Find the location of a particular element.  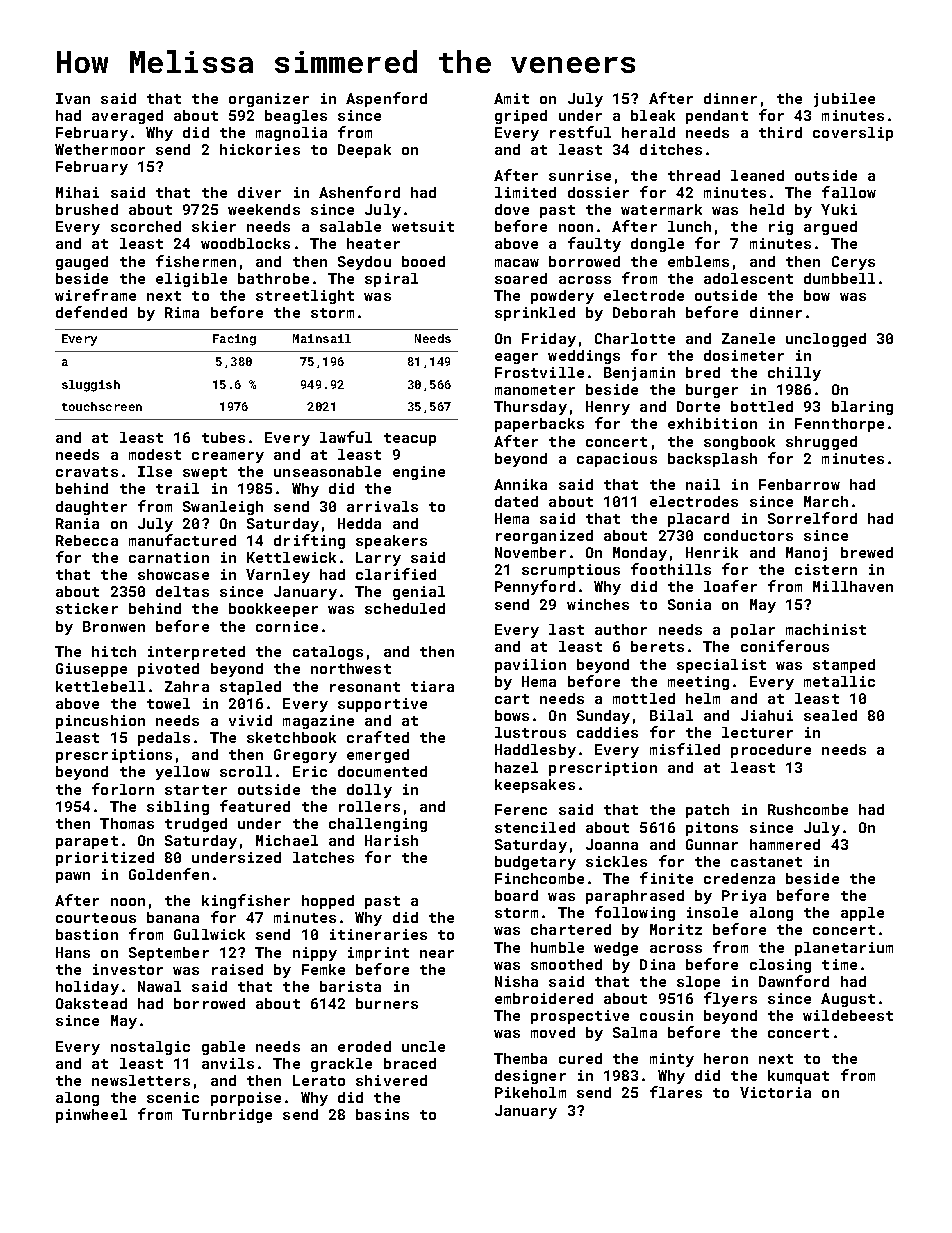

shrugged is located at coordinates (821, 443).
